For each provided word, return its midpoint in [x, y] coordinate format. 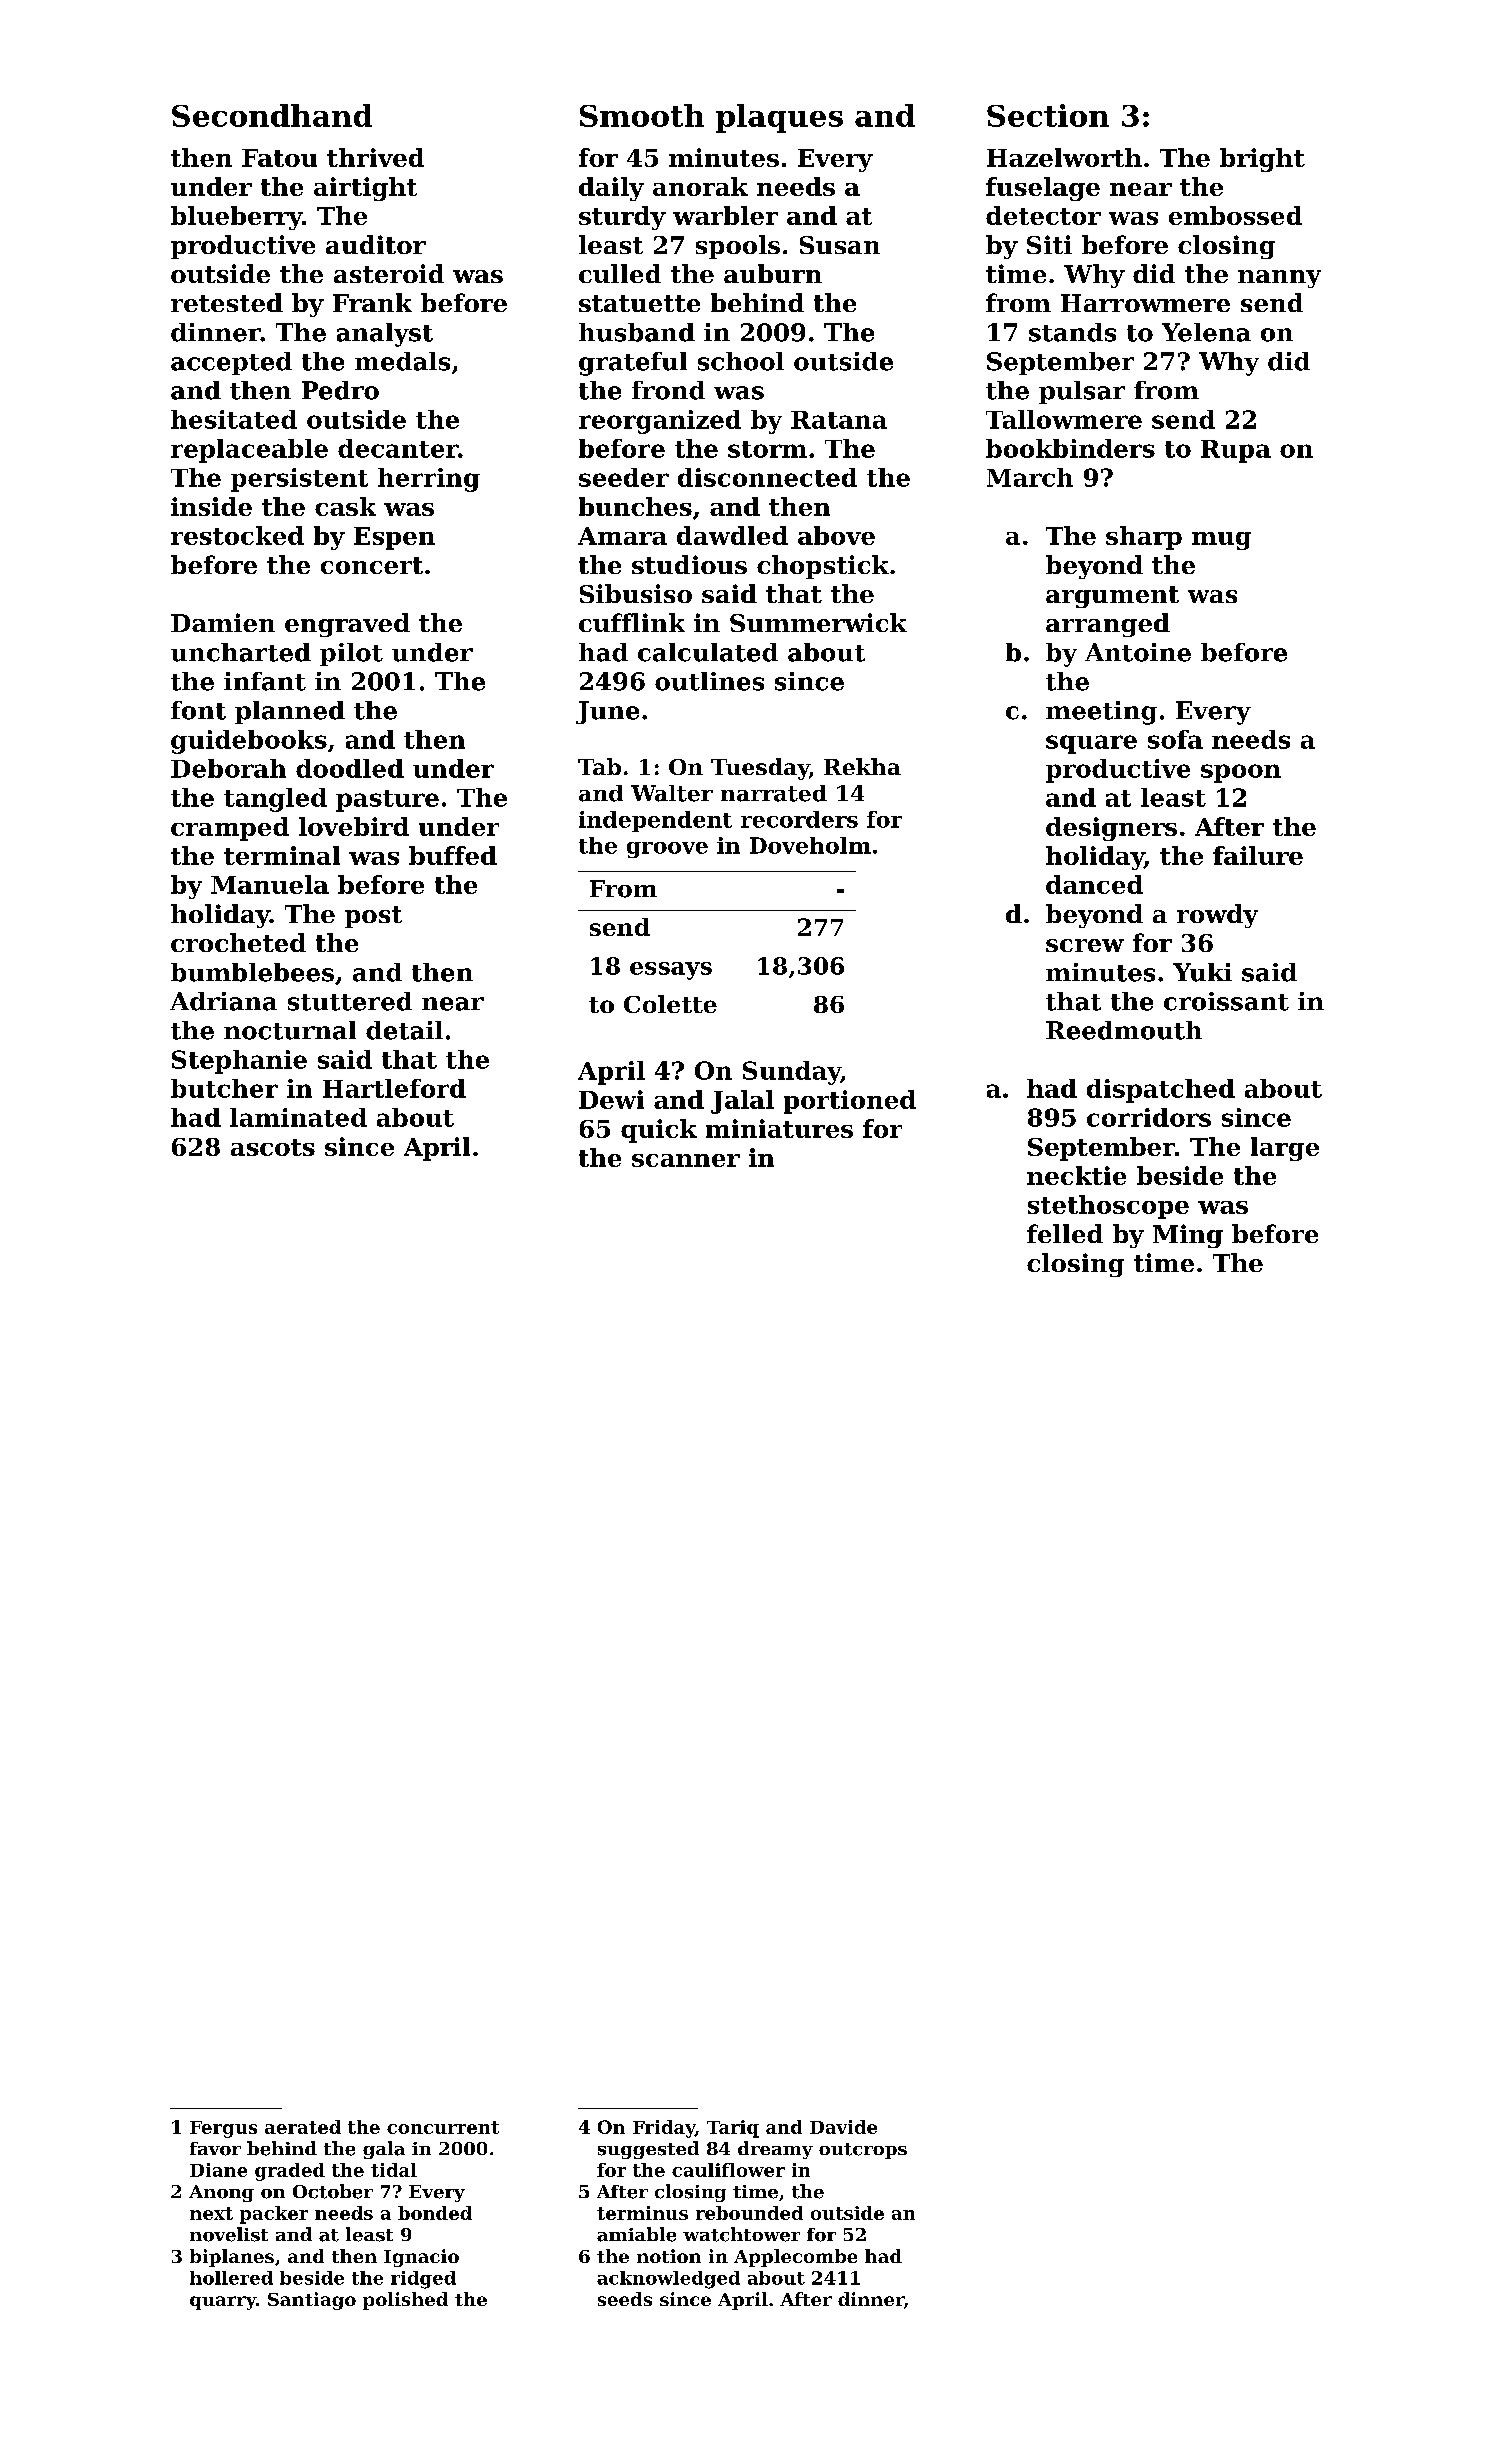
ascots [273, 1147]
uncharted [241, 652]
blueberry [236, 218]
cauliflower [728, 2170]
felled [1065, 1233]
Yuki [1202, 972]
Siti [1049, 244]
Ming [1188, 1236]
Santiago [312, 2301]
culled [620, 273]
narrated [774, 793]
